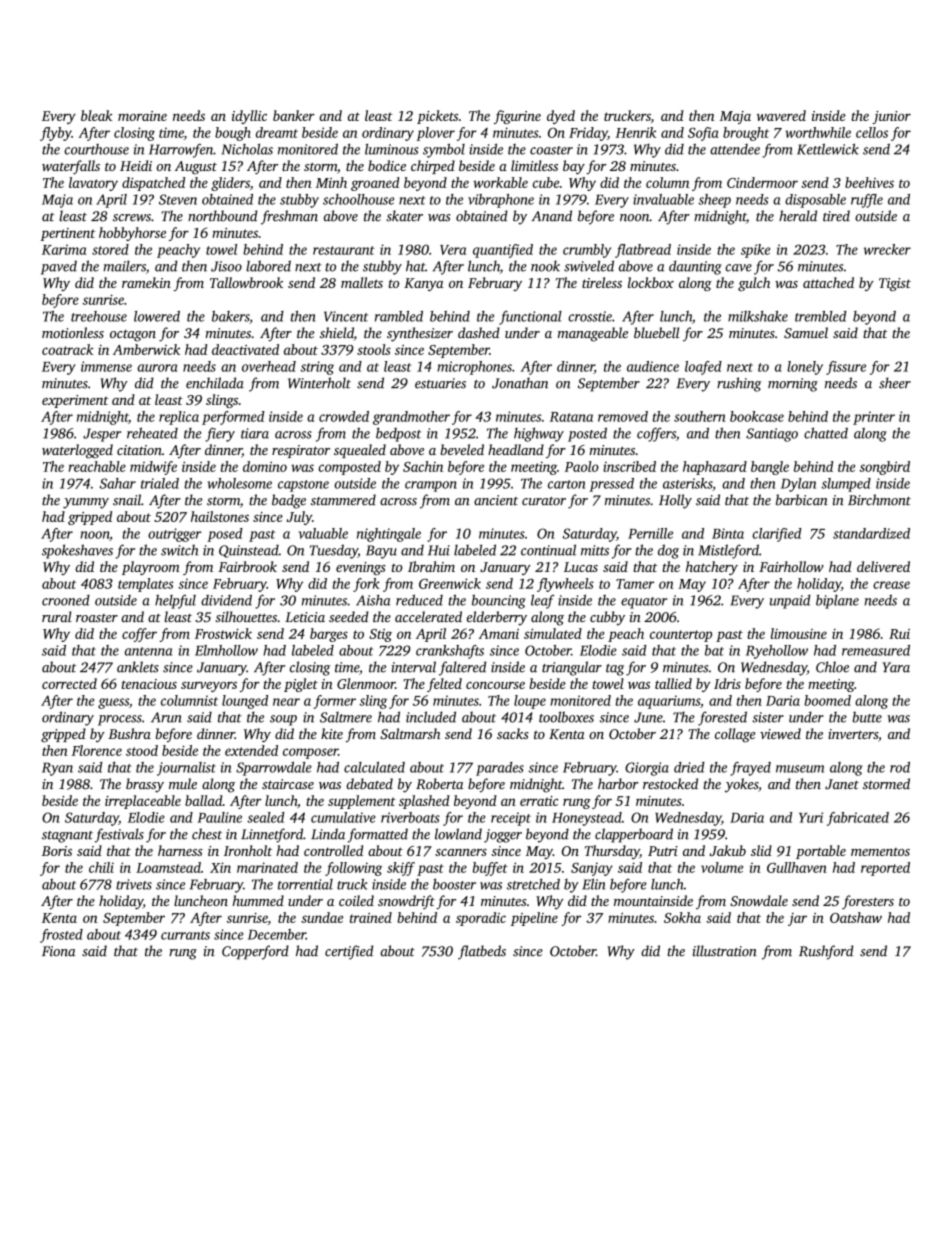 The height and width of the screenshot is (1233, 952). What do you see at coordinates (490, 869) in the screenshot?
I see `buffet` at bounding box center [490, 869].
